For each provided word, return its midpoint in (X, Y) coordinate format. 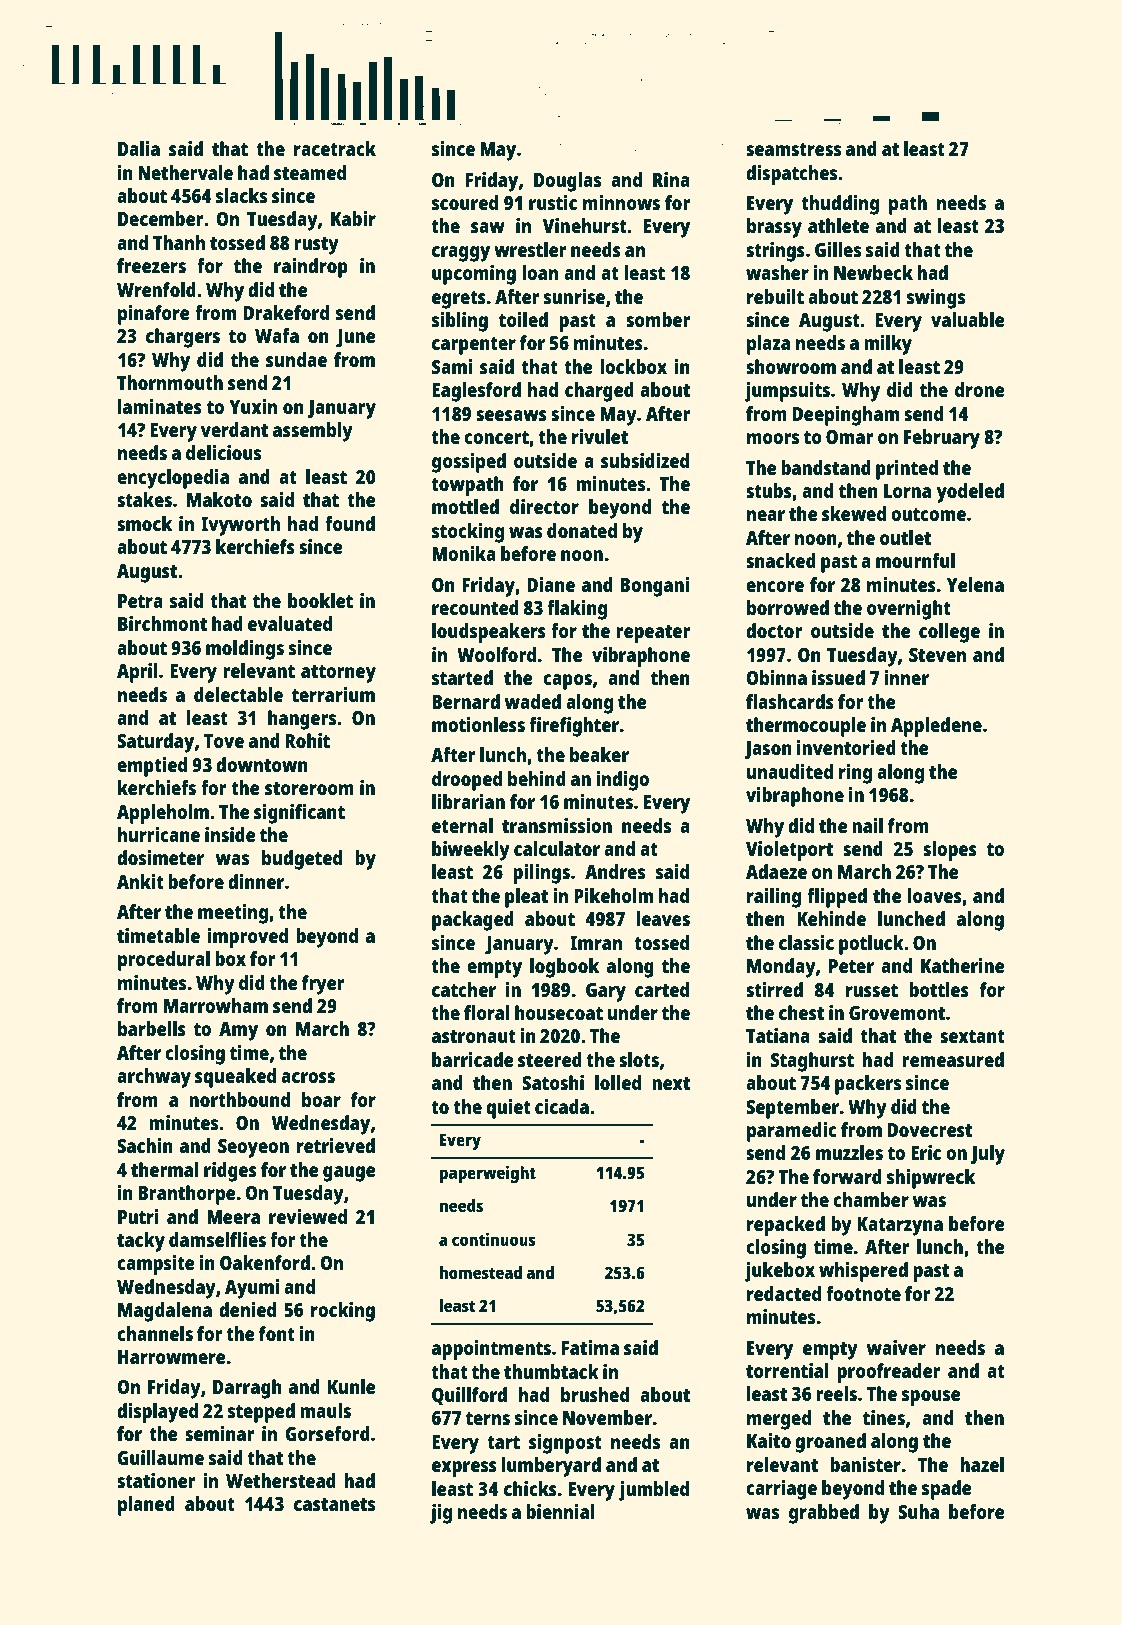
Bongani (654, 587)
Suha (918, 1511)
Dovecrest (930, 1130)
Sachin (145, 1145)
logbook (564, 968)
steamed (310, 172)
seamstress (793, 149)
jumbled (654, 1491)
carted (662, 989)
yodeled (970, 493)
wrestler (530, 249)
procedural (164, 961)
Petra (140, 601)
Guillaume (160, 1457)
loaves (934, 895)
